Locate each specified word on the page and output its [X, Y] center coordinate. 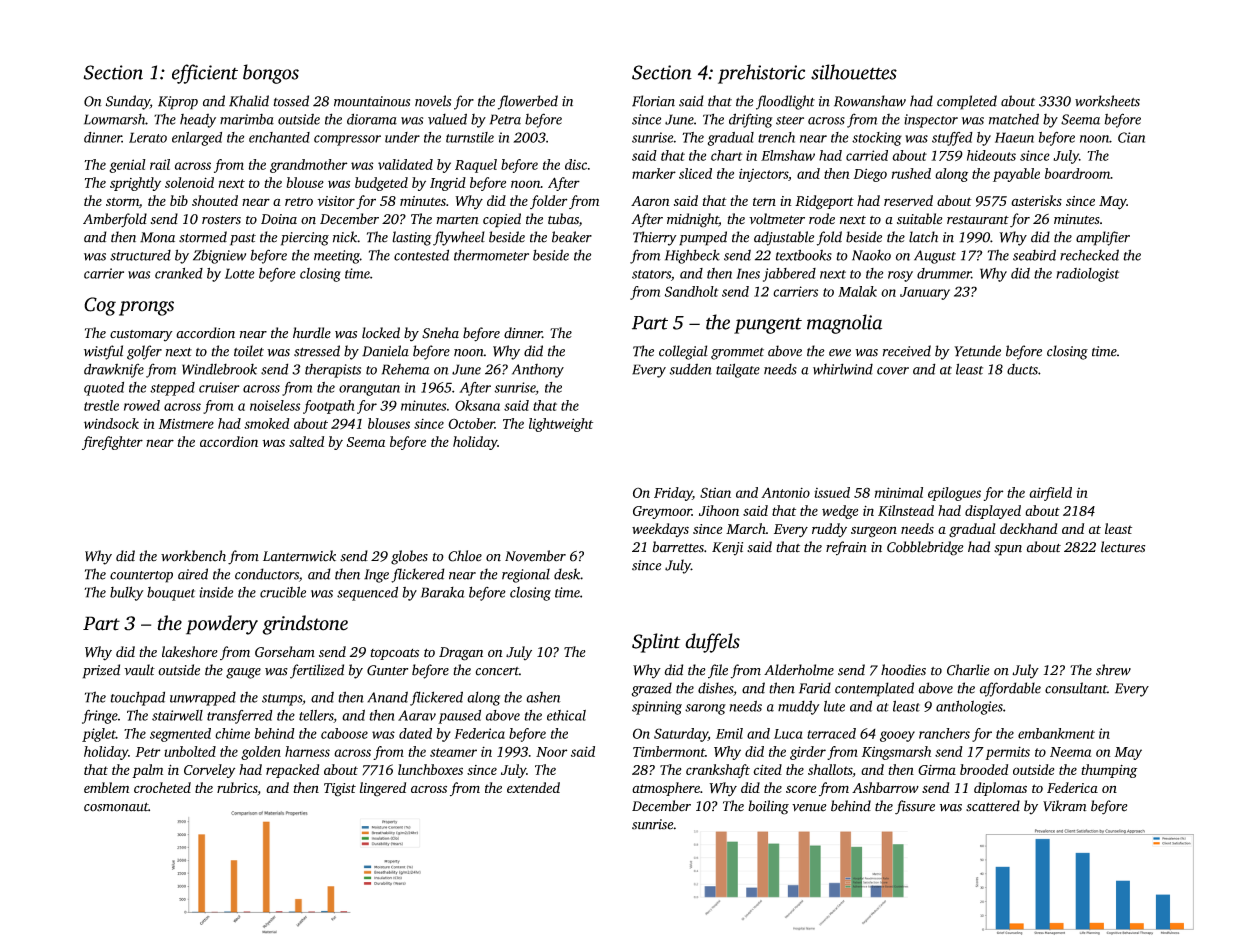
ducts [1022, 369]
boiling [768, 807]
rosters [221, 220]
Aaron [650, 201]
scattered [993, 806]
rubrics [237, 787]
